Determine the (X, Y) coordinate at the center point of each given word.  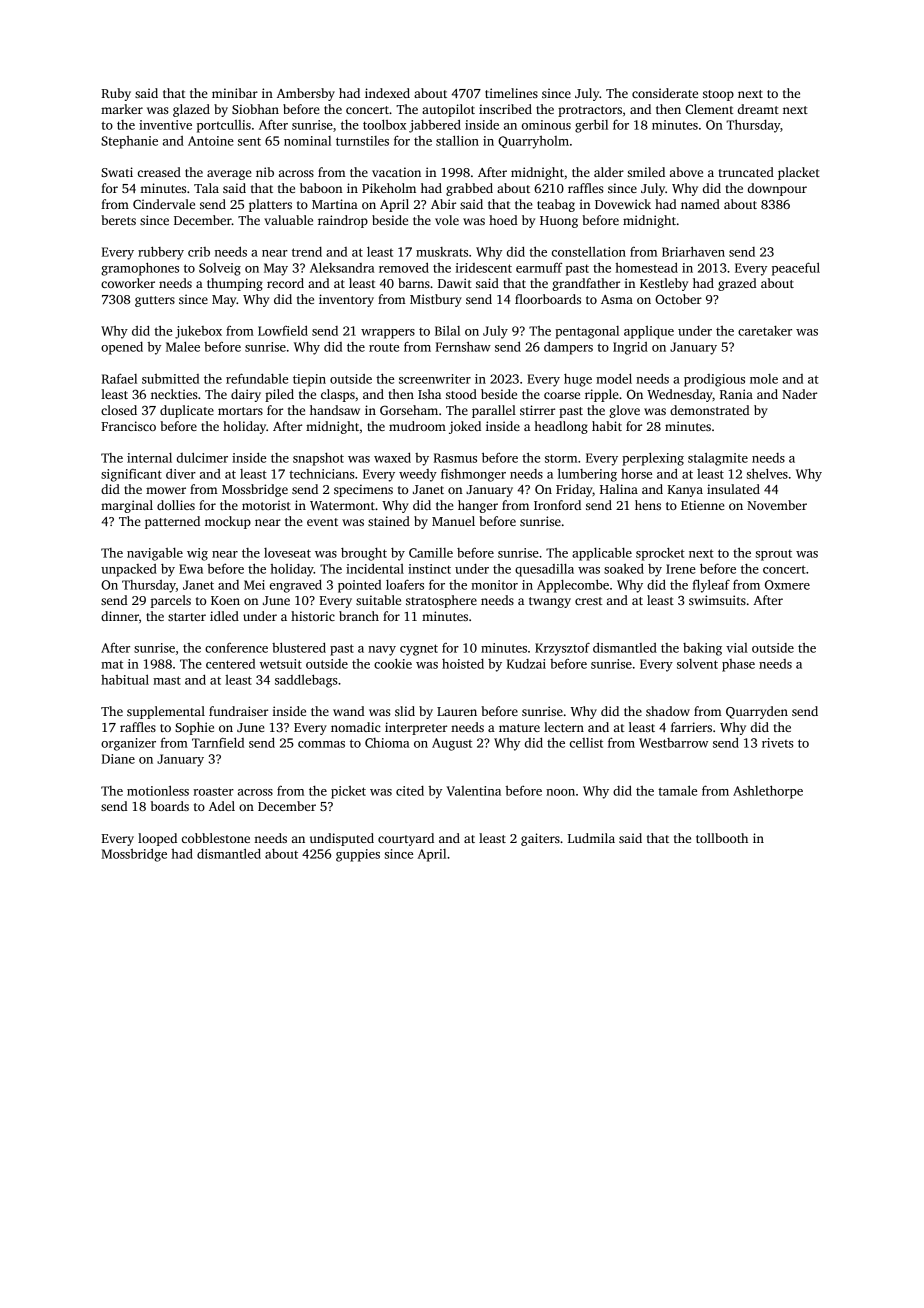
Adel (222, 806)
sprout (774, 555)
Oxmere (787, 585)
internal (149, 458)
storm (561, 458)
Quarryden (757, 712)
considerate (665, 93)
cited (410, 791)
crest (589, 601)
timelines (511, 93)
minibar (235, 93)
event (322, 522)
